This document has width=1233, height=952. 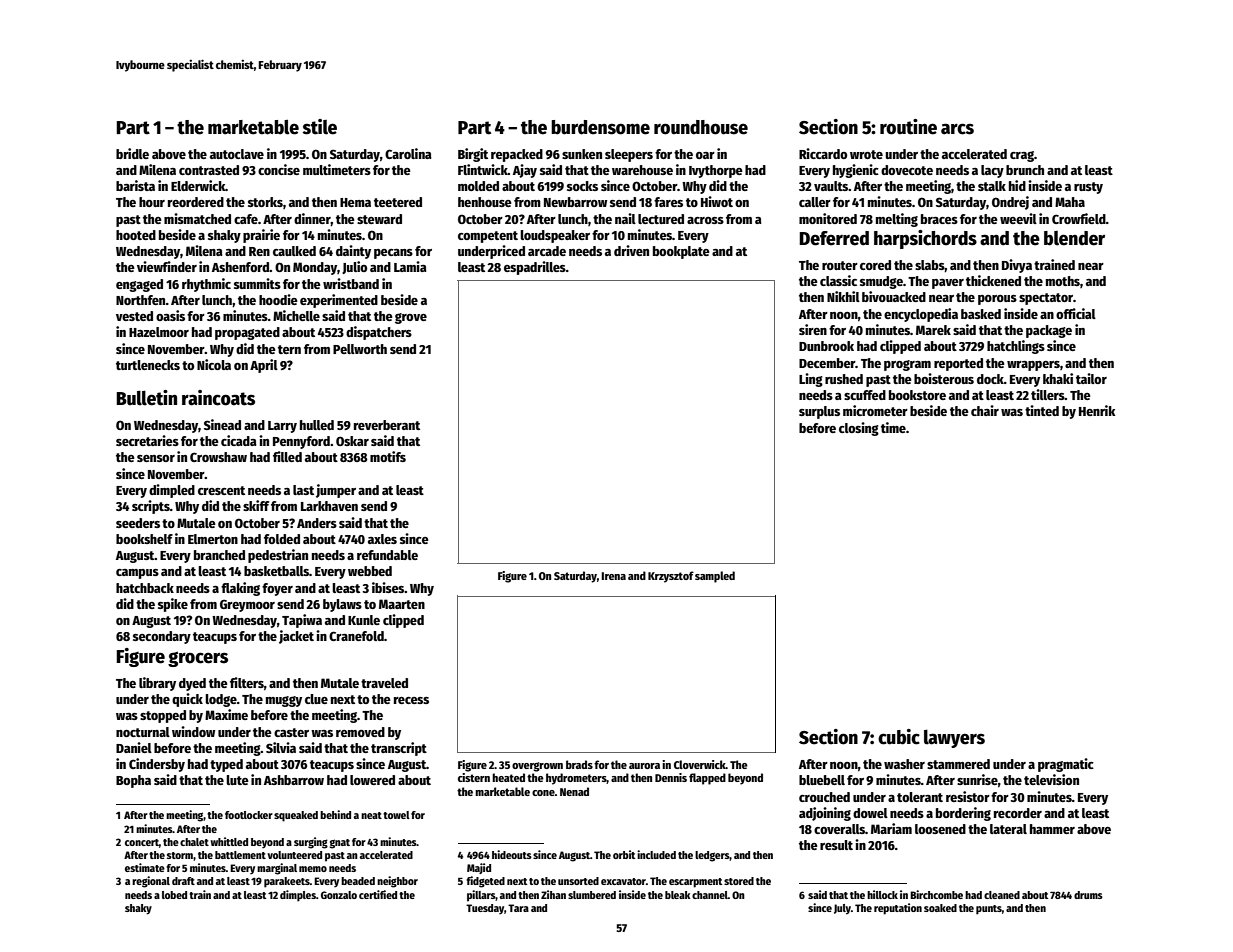 I want to click on paver, so click(x=948, y=284).
